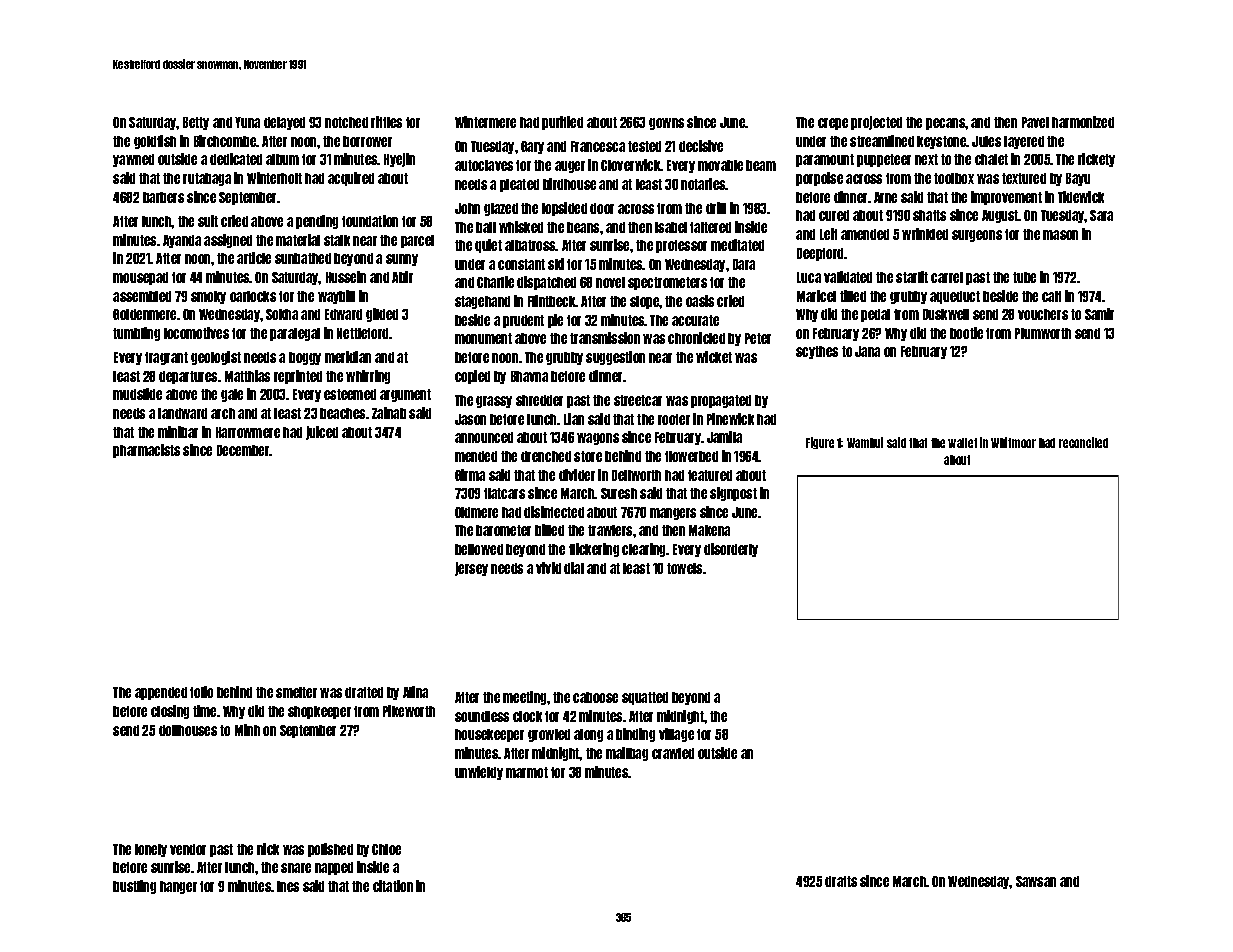 The height and width of the screenshot is (952, 1233). What do you see at coordinates (684, 568) in the screenshot?
I see `towels` at bounding box center [684, 568].
